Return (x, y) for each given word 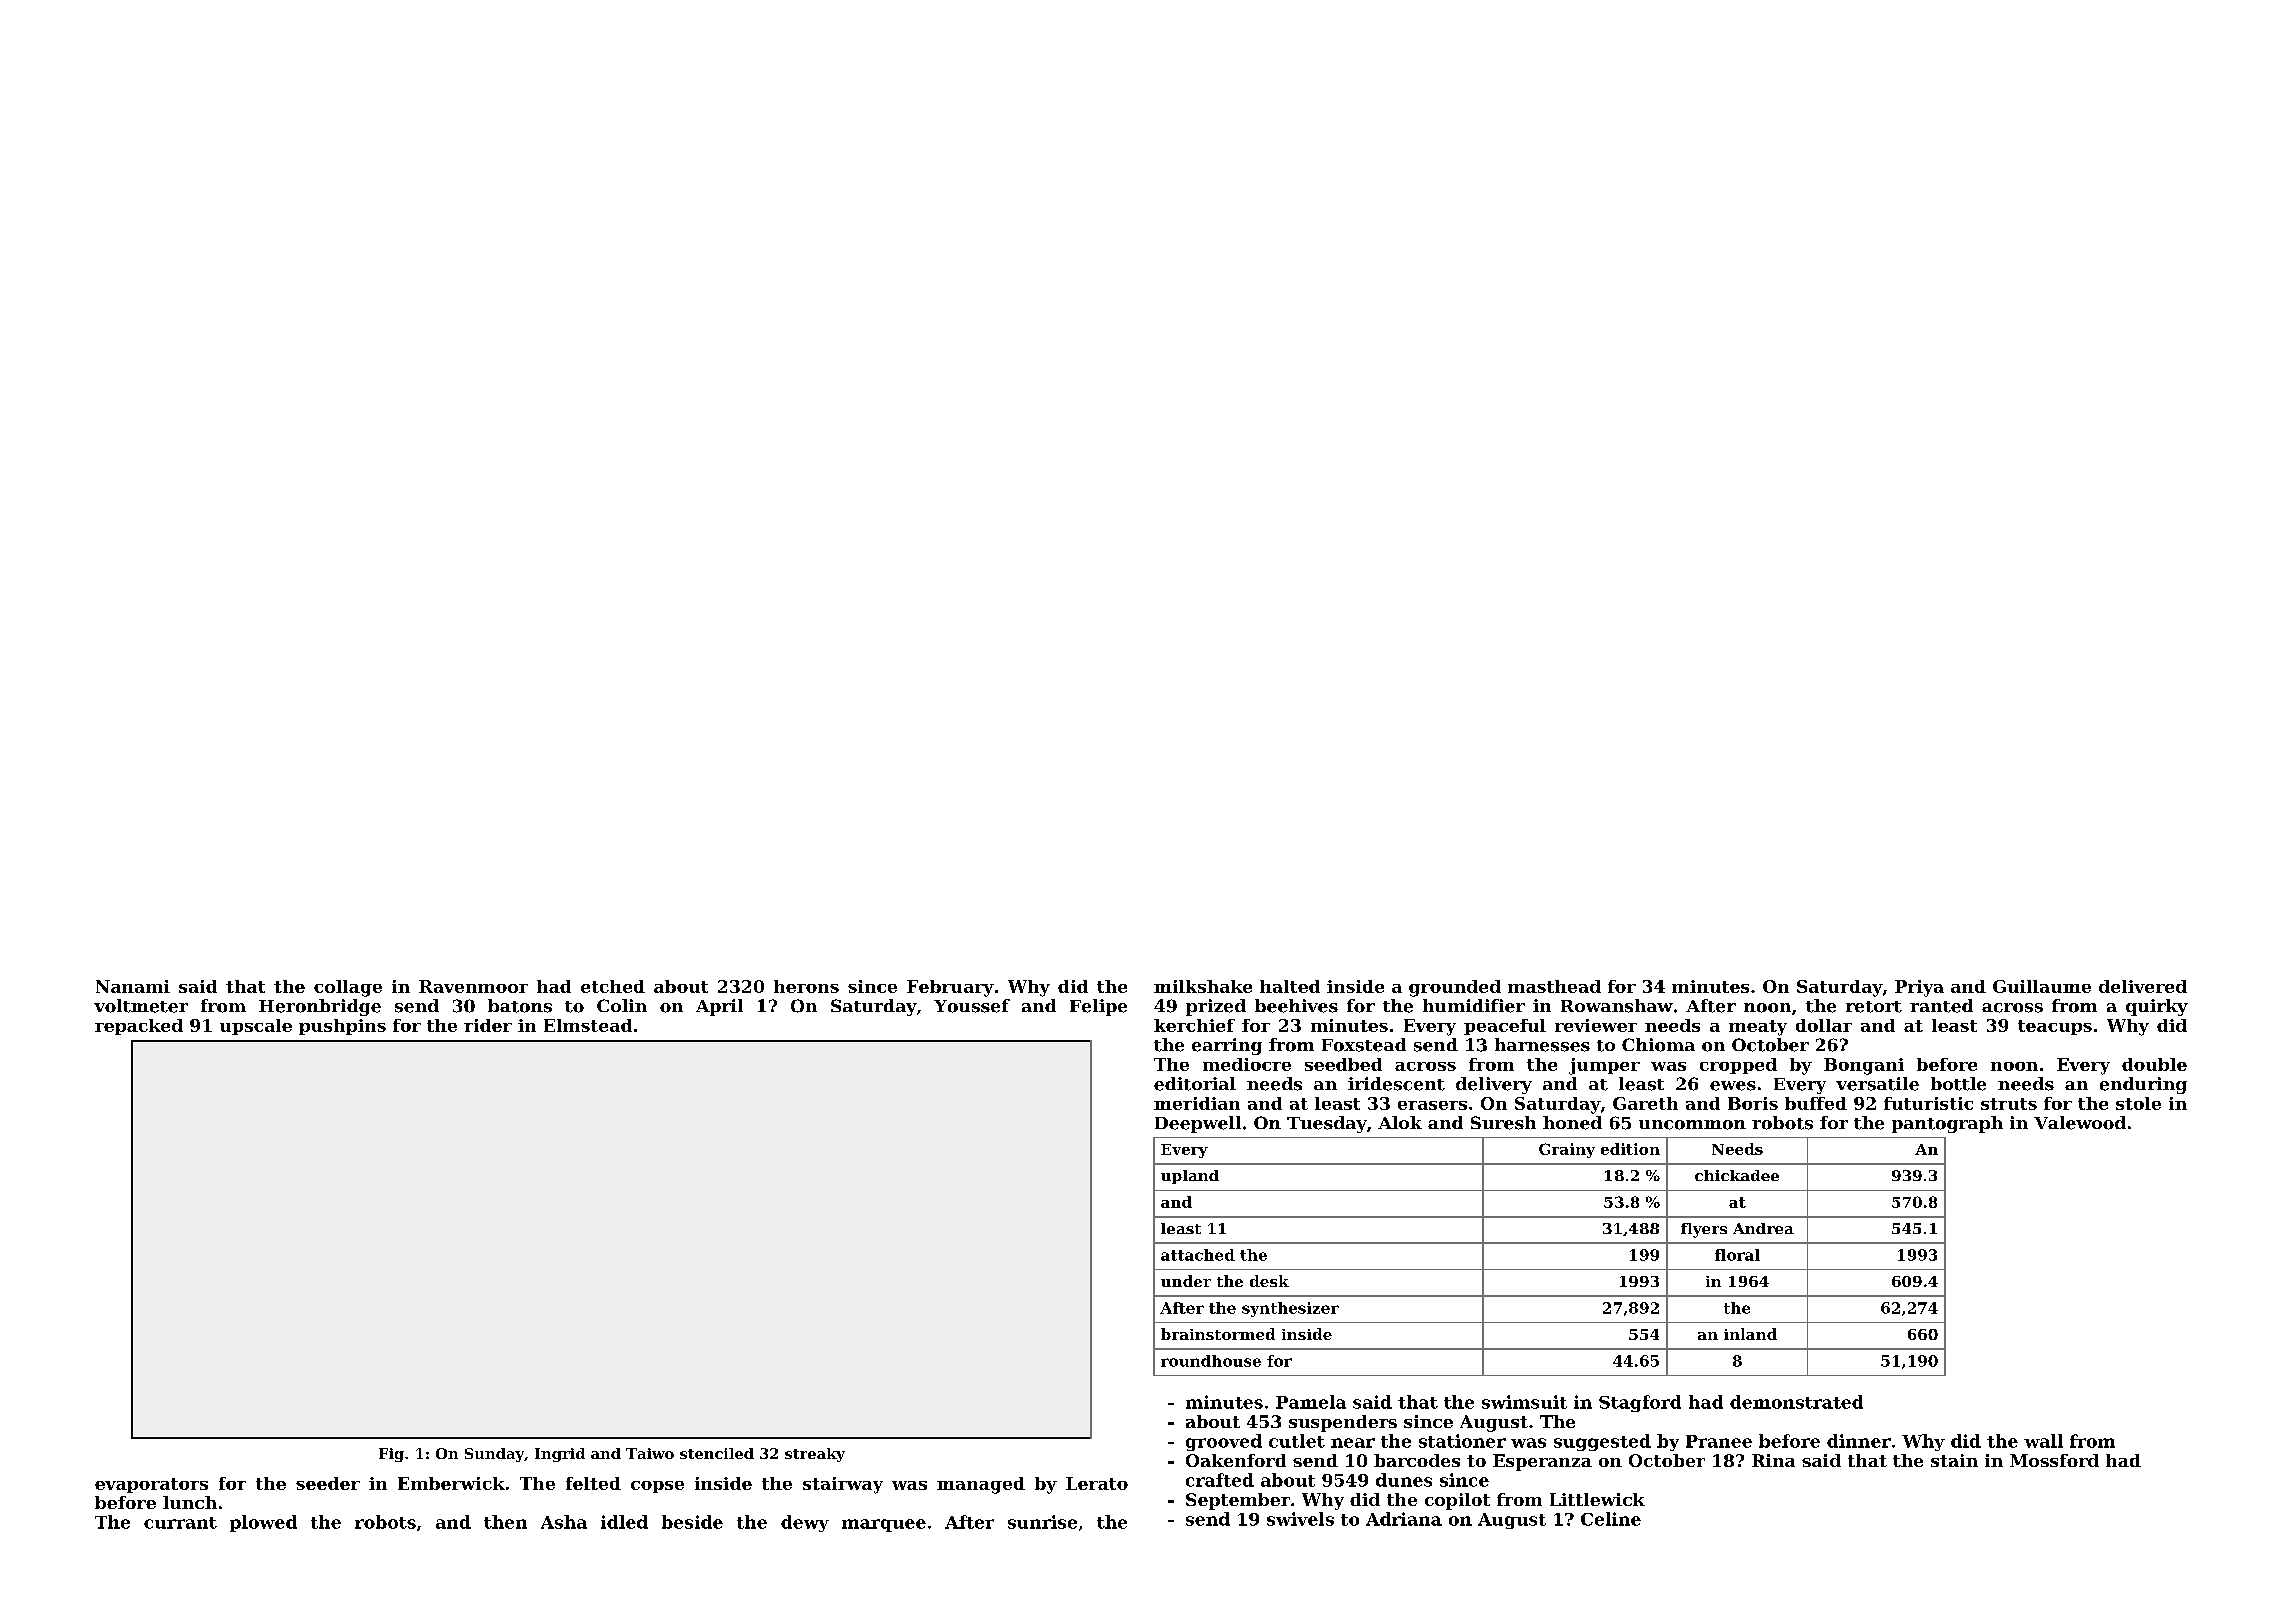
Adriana (1404, 1519)
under (1186, 1281)
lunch (190, 1502)
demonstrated (1796, 1402)
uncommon (1692, 1125)
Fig (391, 1455)
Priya (1919, 988)
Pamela (1311, 1402)
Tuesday (1327, 1124)
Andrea (1763, 1228)
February (950, 988)
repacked (139, 1027)
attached (1198, 1255)
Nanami (133, 986)
